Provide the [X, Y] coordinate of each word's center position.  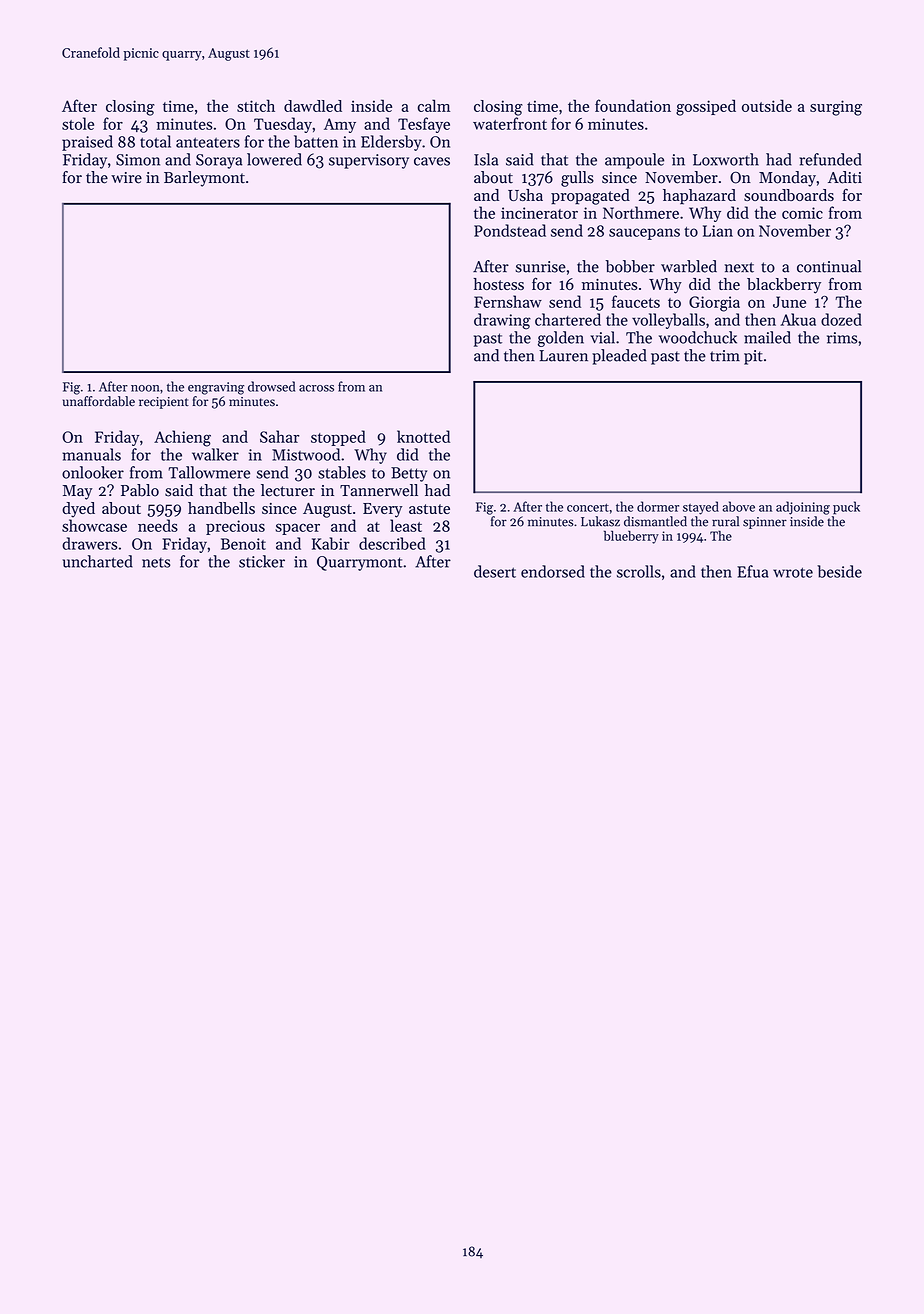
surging [836, 108]
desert [495, 571]
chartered [568, 319]
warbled [689, 266]
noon [145, 388]
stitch [256, 105]
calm [434, 105]
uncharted [98, 561]
